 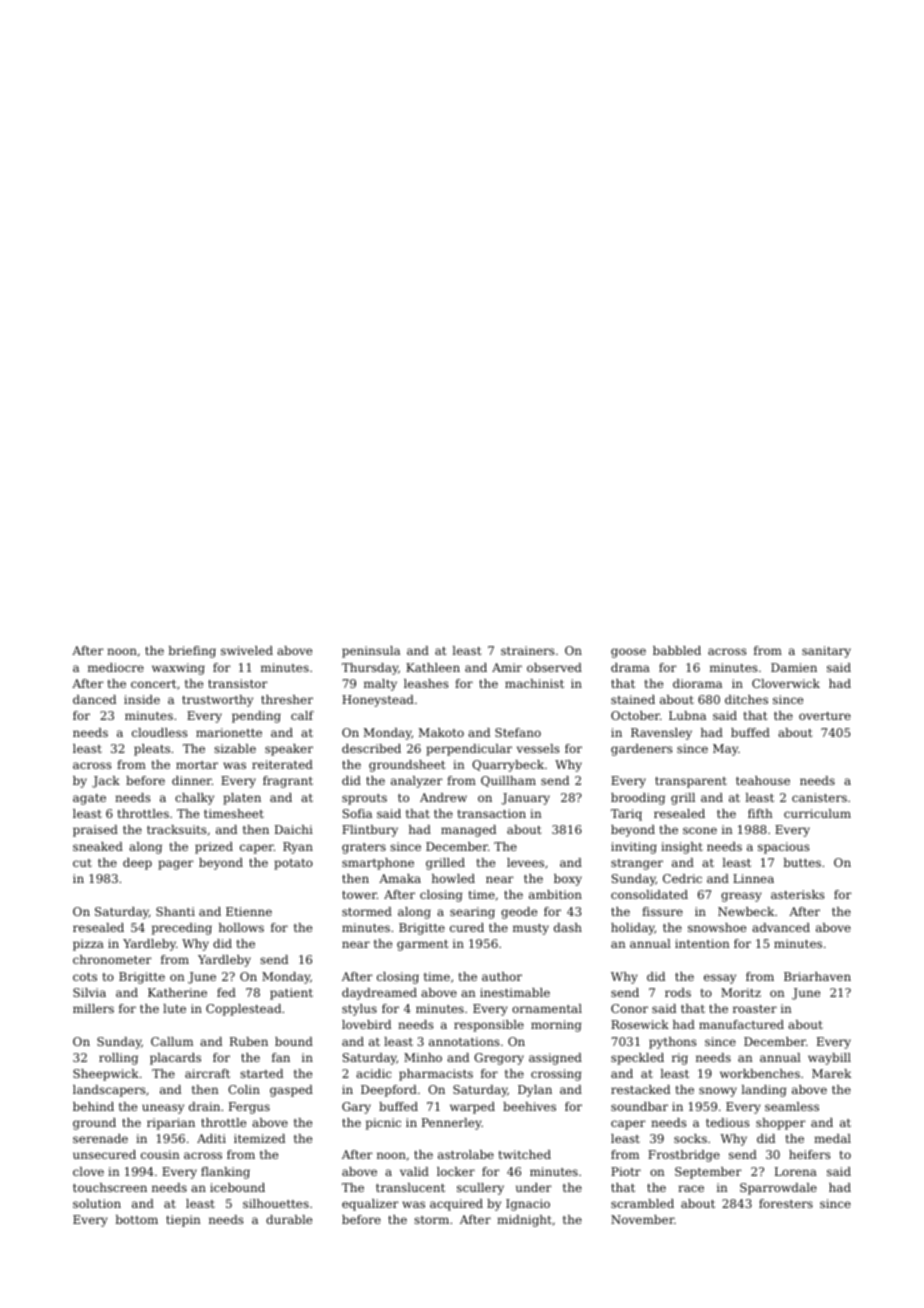 What do you see at coordinates (531, 929) in the document?
I see `musty` at bounding box center [531, 929].
